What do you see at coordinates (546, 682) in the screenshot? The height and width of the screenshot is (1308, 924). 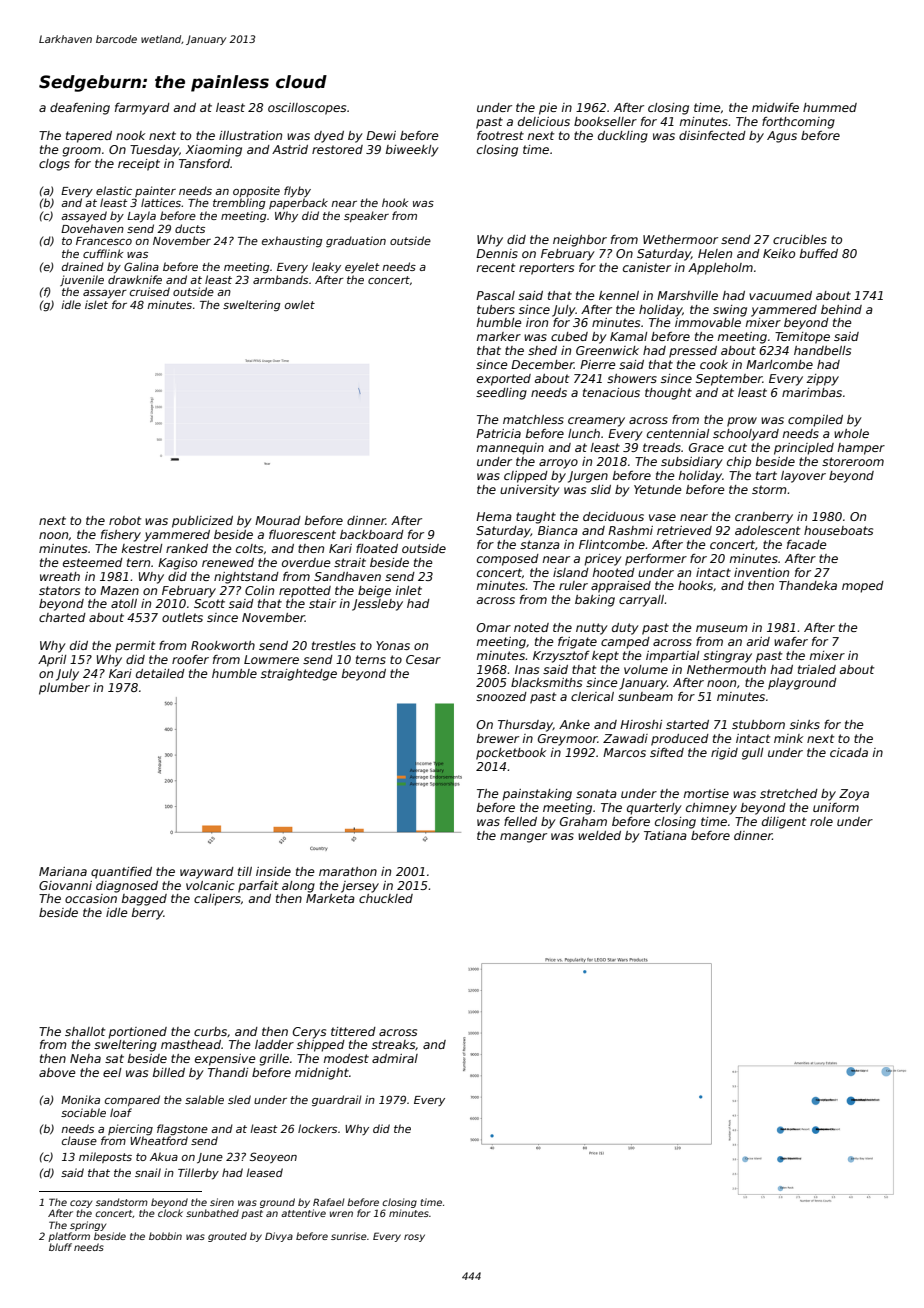 I see `blacksmiths` at bounding box center [546, 682].
